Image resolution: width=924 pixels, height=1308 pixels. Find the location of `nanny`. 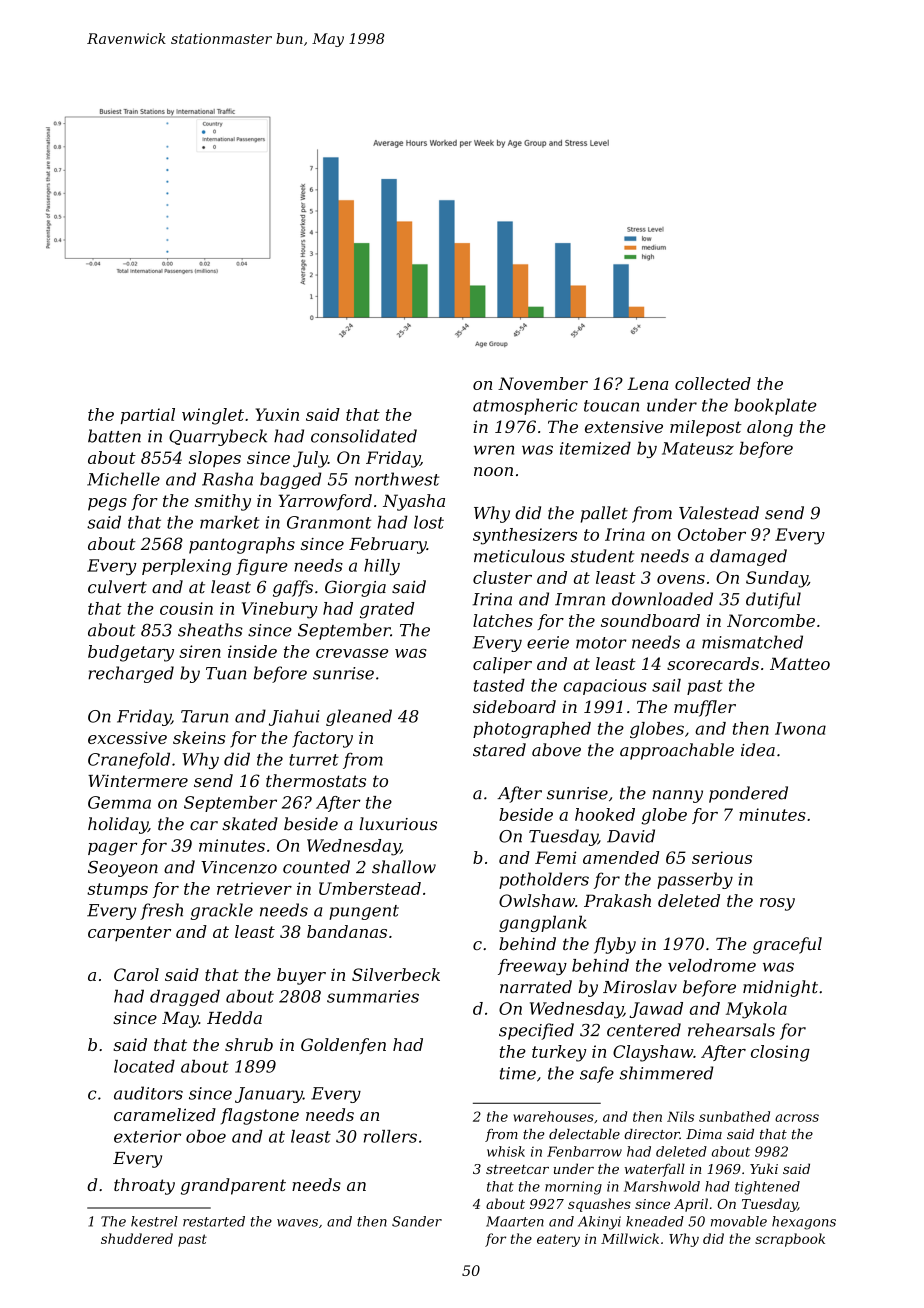

nanny is located at coordinates (678, 796).
